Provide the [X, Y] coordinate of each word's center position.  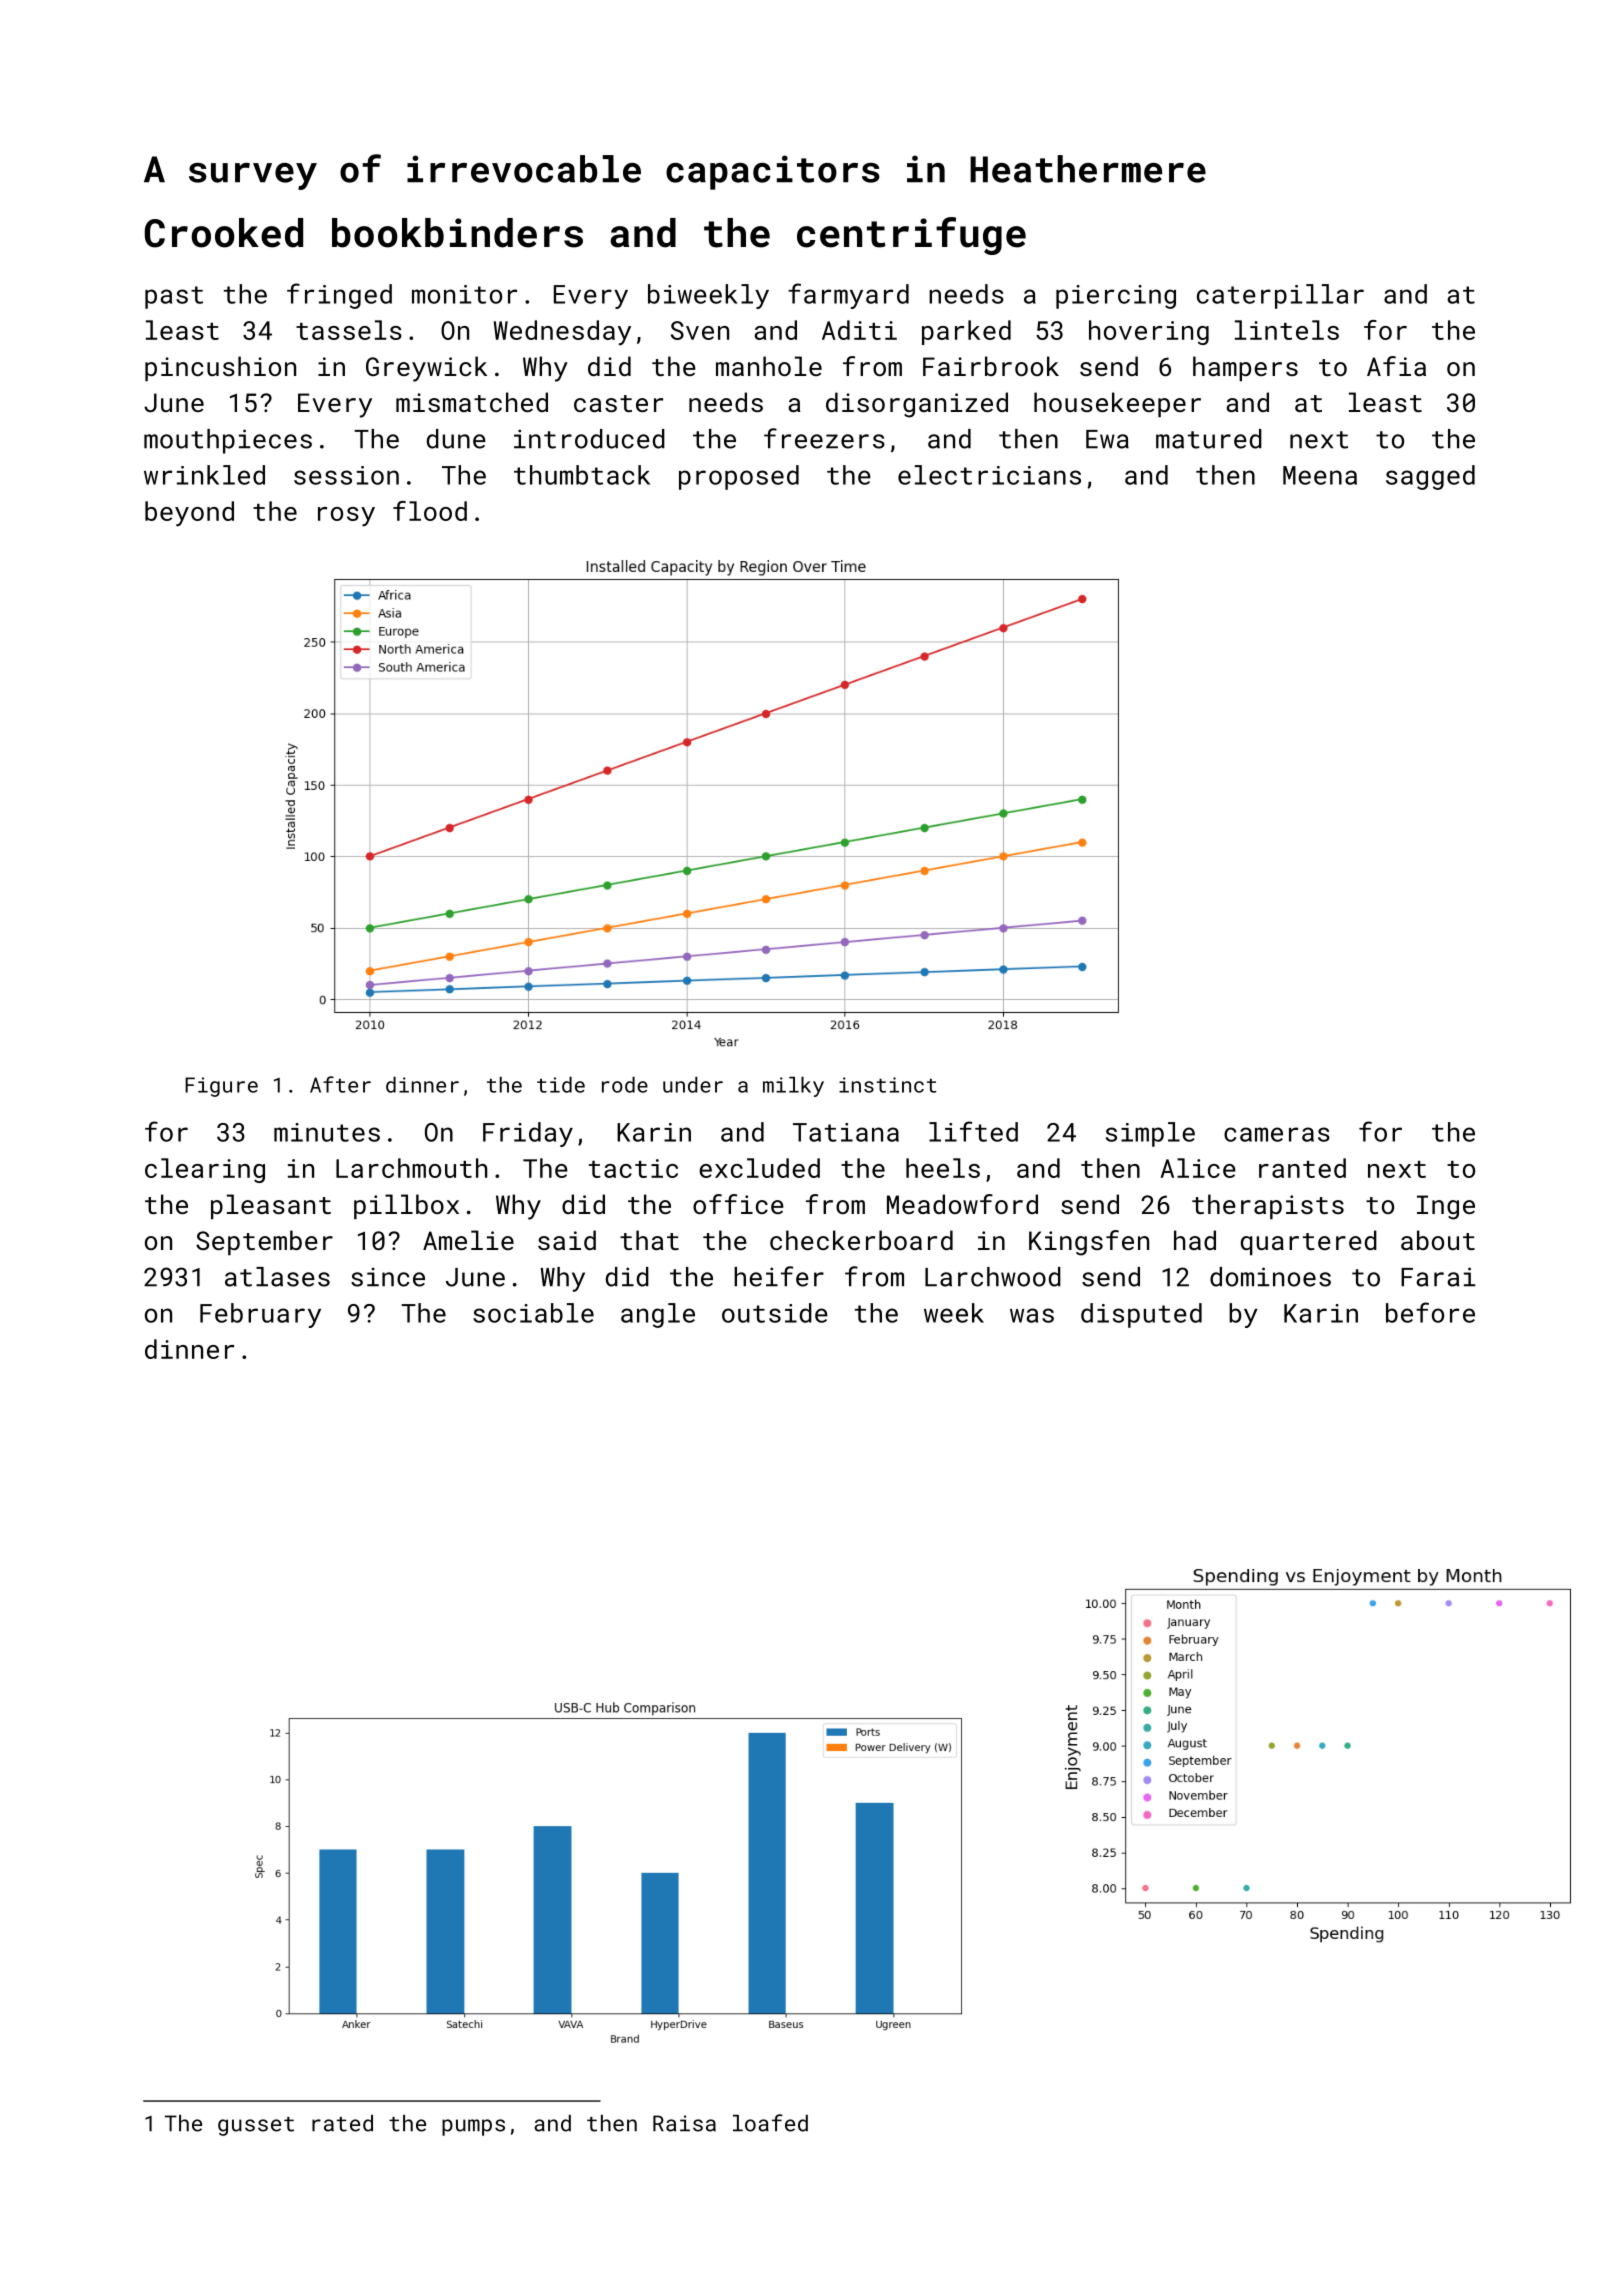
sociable [533, 1313]
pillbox [406, 1206]
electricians [989, 475]
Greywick [426, 369]
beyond [189, 513]
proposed [739, 477]
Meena [1320, 475]
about [1438, 1240]
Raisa [684, 2123]
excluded [759, 1168]
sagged [1430, 477]
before [1430, 1312]
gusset [256, 2126]
